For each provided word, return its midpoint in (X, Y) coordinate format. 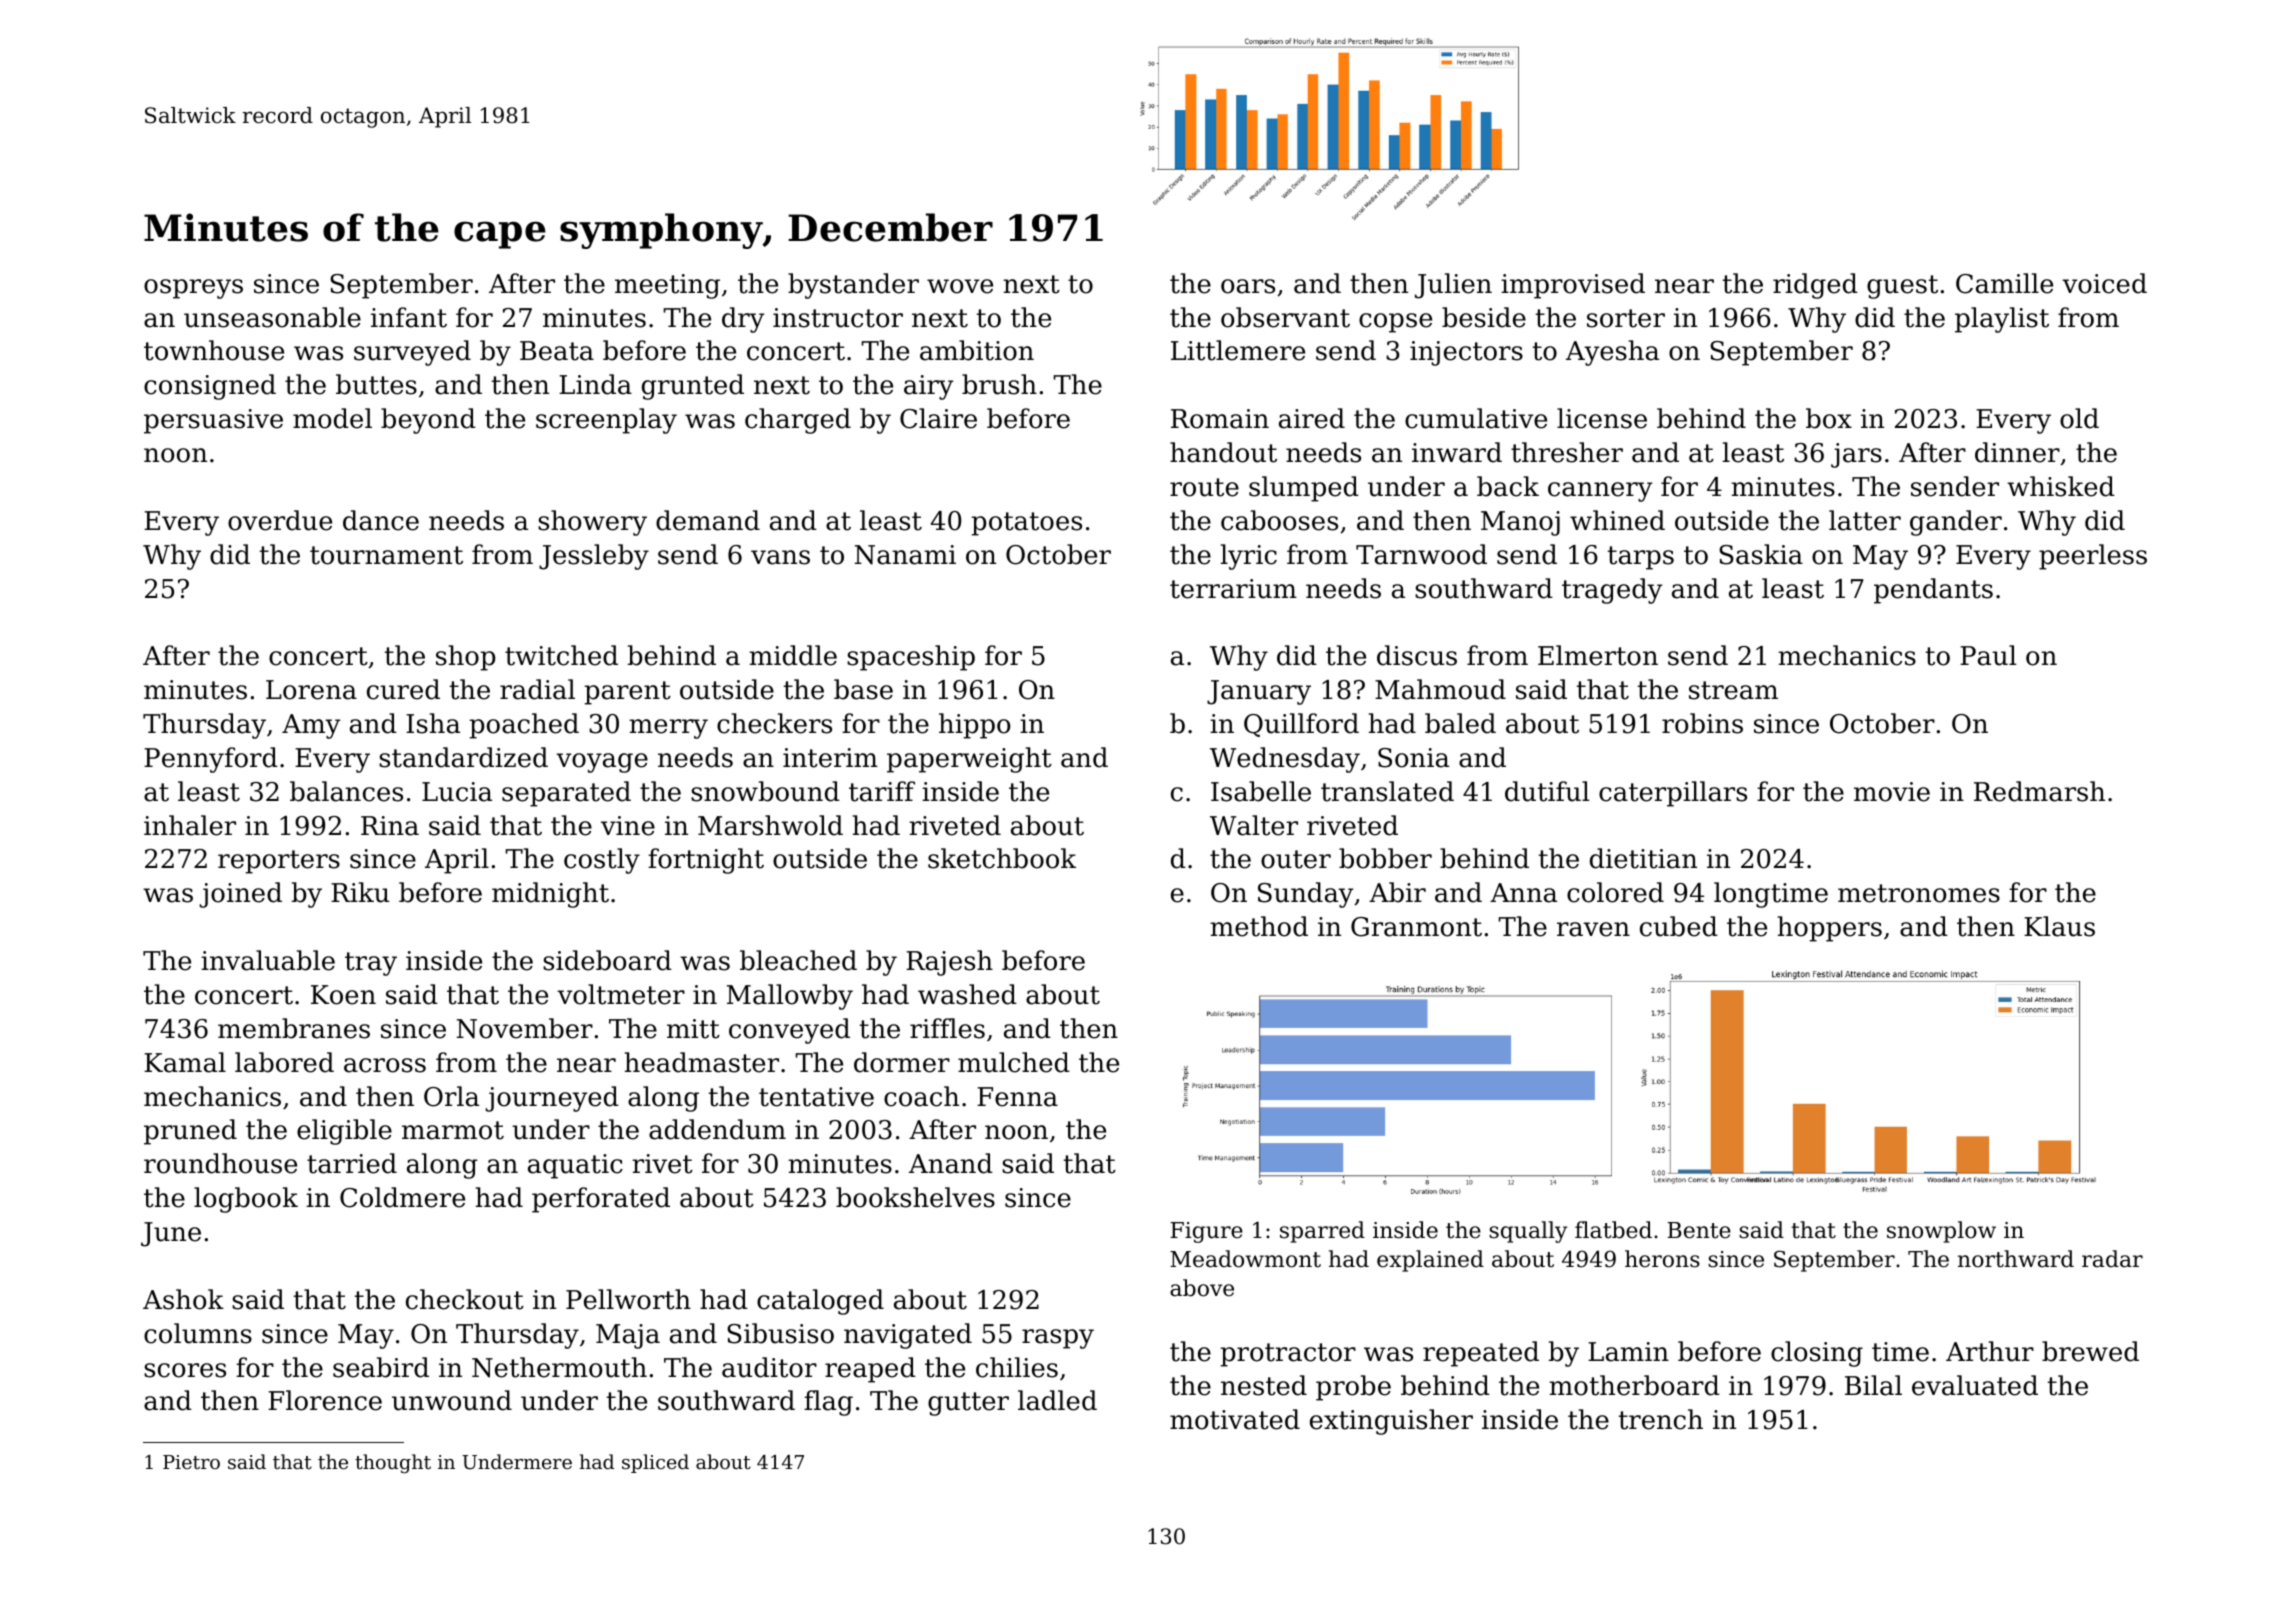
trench (1661, 1419)
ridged (1815, 286)
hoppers (1830, 929)
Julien (1453, 286)
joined (241, 895)
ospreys (193, 289)
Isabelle (1261, 791)
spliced (655, 1463)
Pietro (191, 1462)
